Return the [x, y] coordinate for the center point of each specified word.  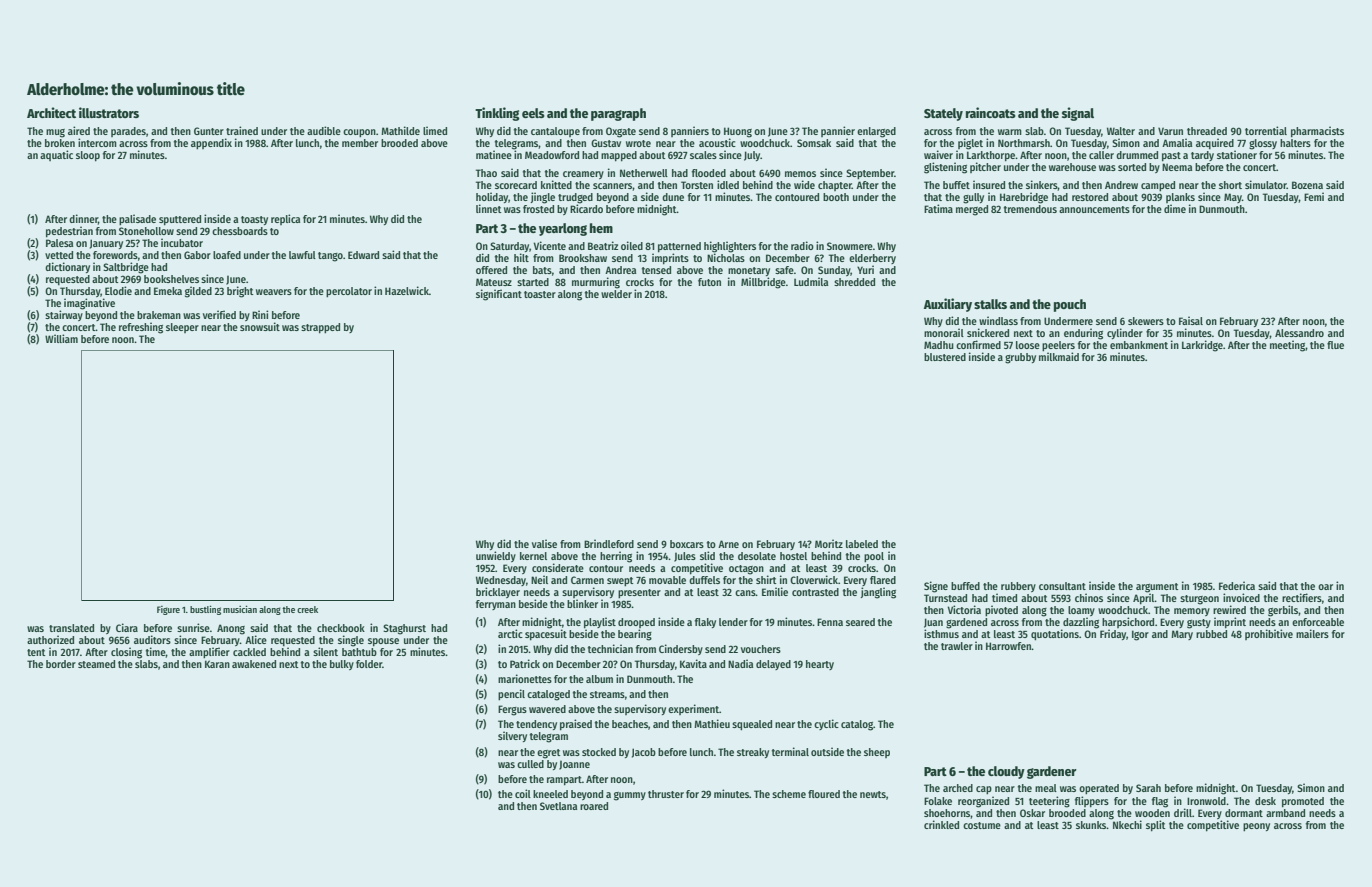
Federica [1237, 585]
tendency [536, 725]
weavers [274, 292]
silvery [512, 736]
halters [1295, 143]
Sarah [1148, 788]
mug [55, 133]
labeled [862, 544]
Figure [168, 610]
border [61, 664]
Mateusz [494, 282]
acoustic [717, 142]
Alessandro [1299, 333]
